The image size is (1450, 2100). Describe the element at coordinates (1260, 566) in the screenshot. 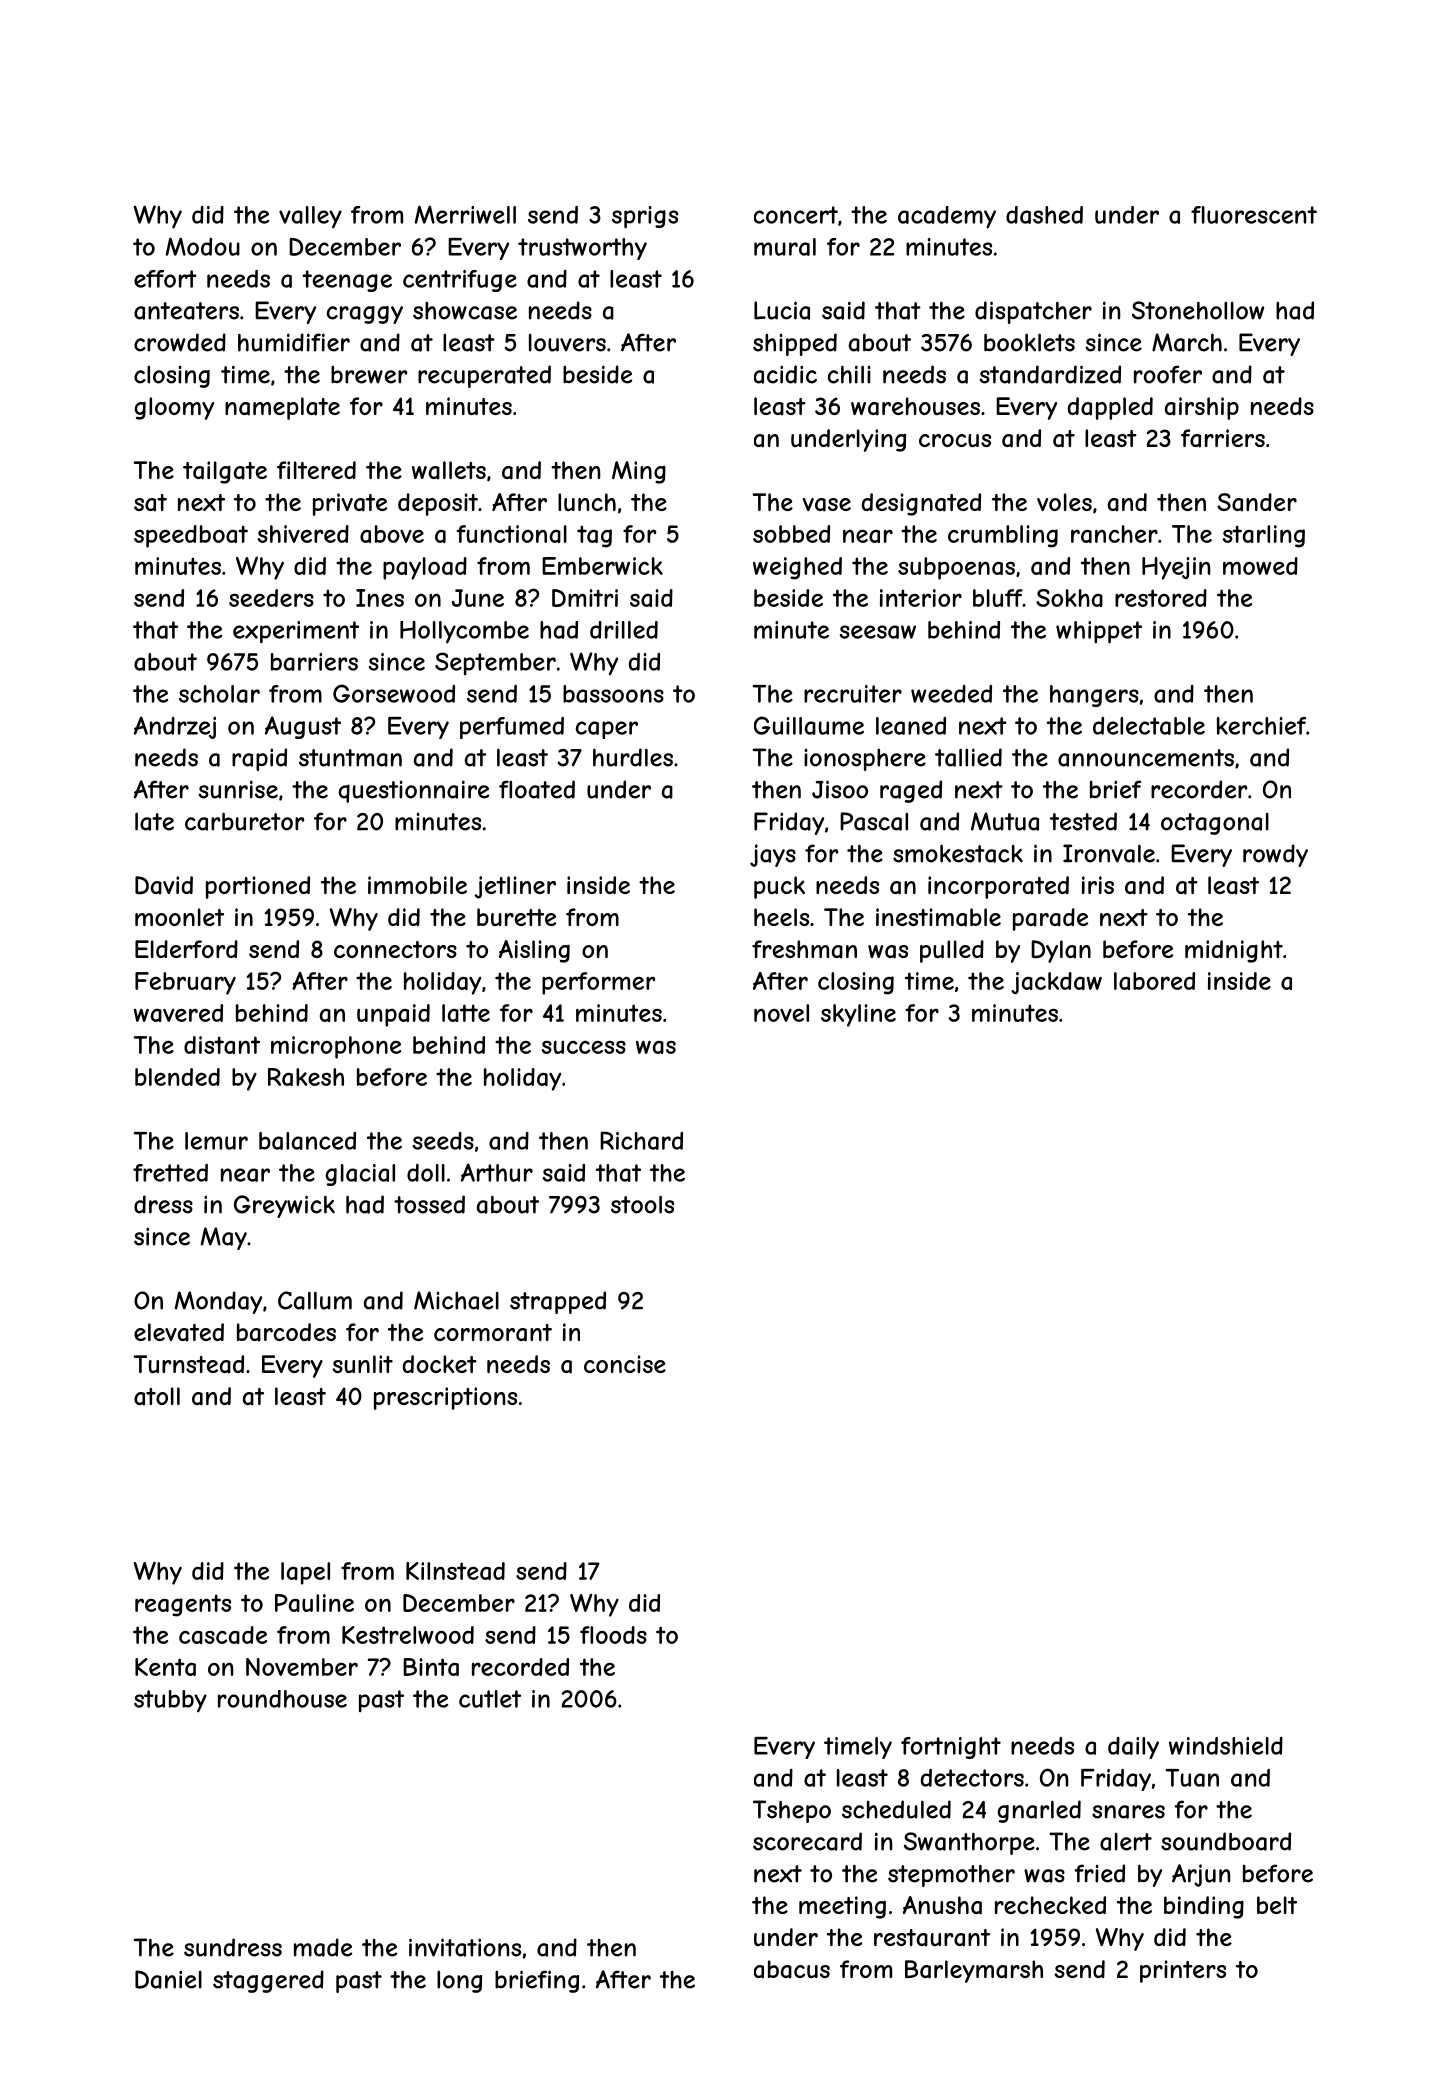

I see `mowed` at that location.
